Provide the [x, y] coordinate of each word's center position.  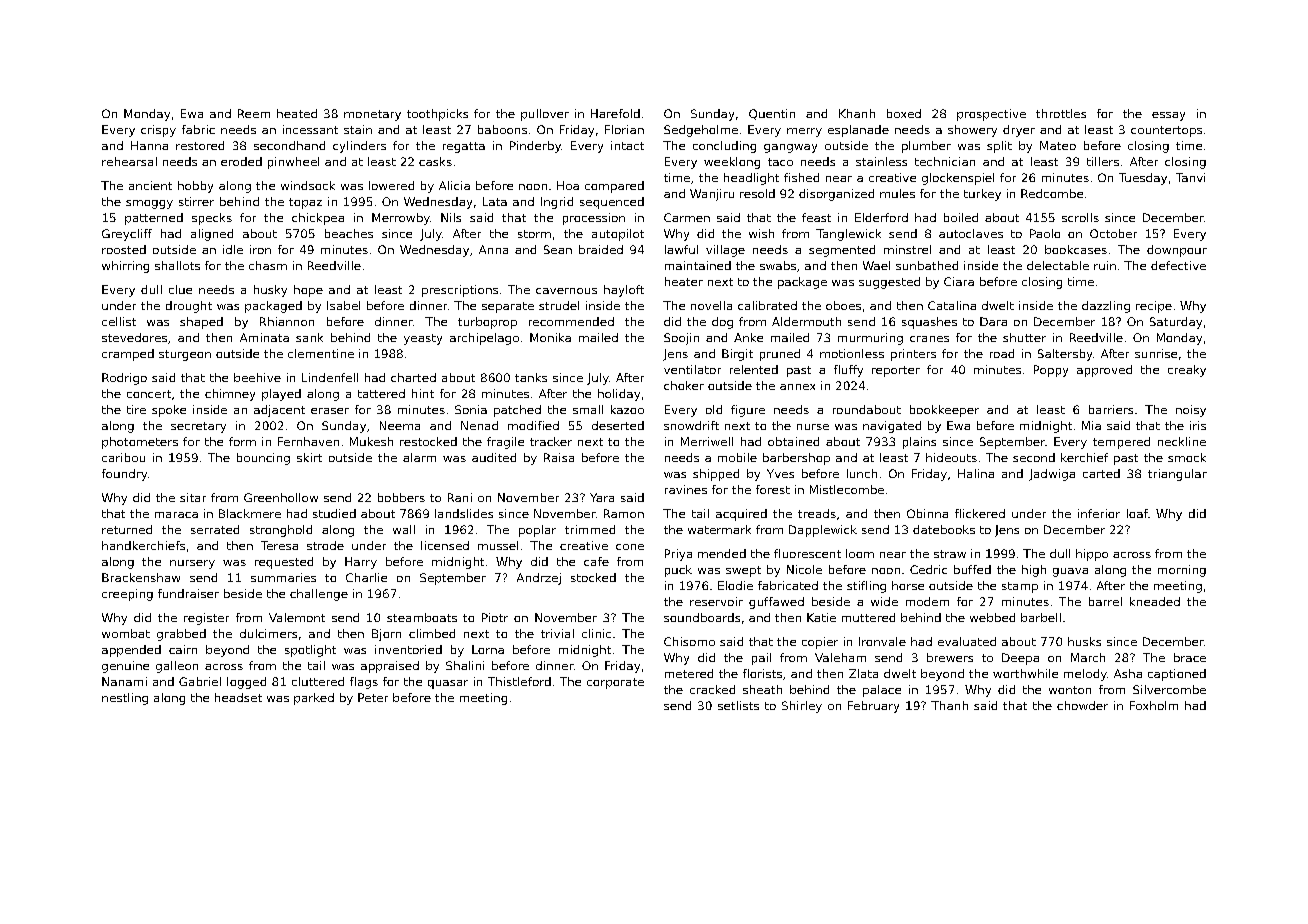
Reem [254, 113]
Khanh [857, 113]
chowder [1082, 705]
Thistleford [519, 681]
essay [1168, 116]
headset [238, 697]
